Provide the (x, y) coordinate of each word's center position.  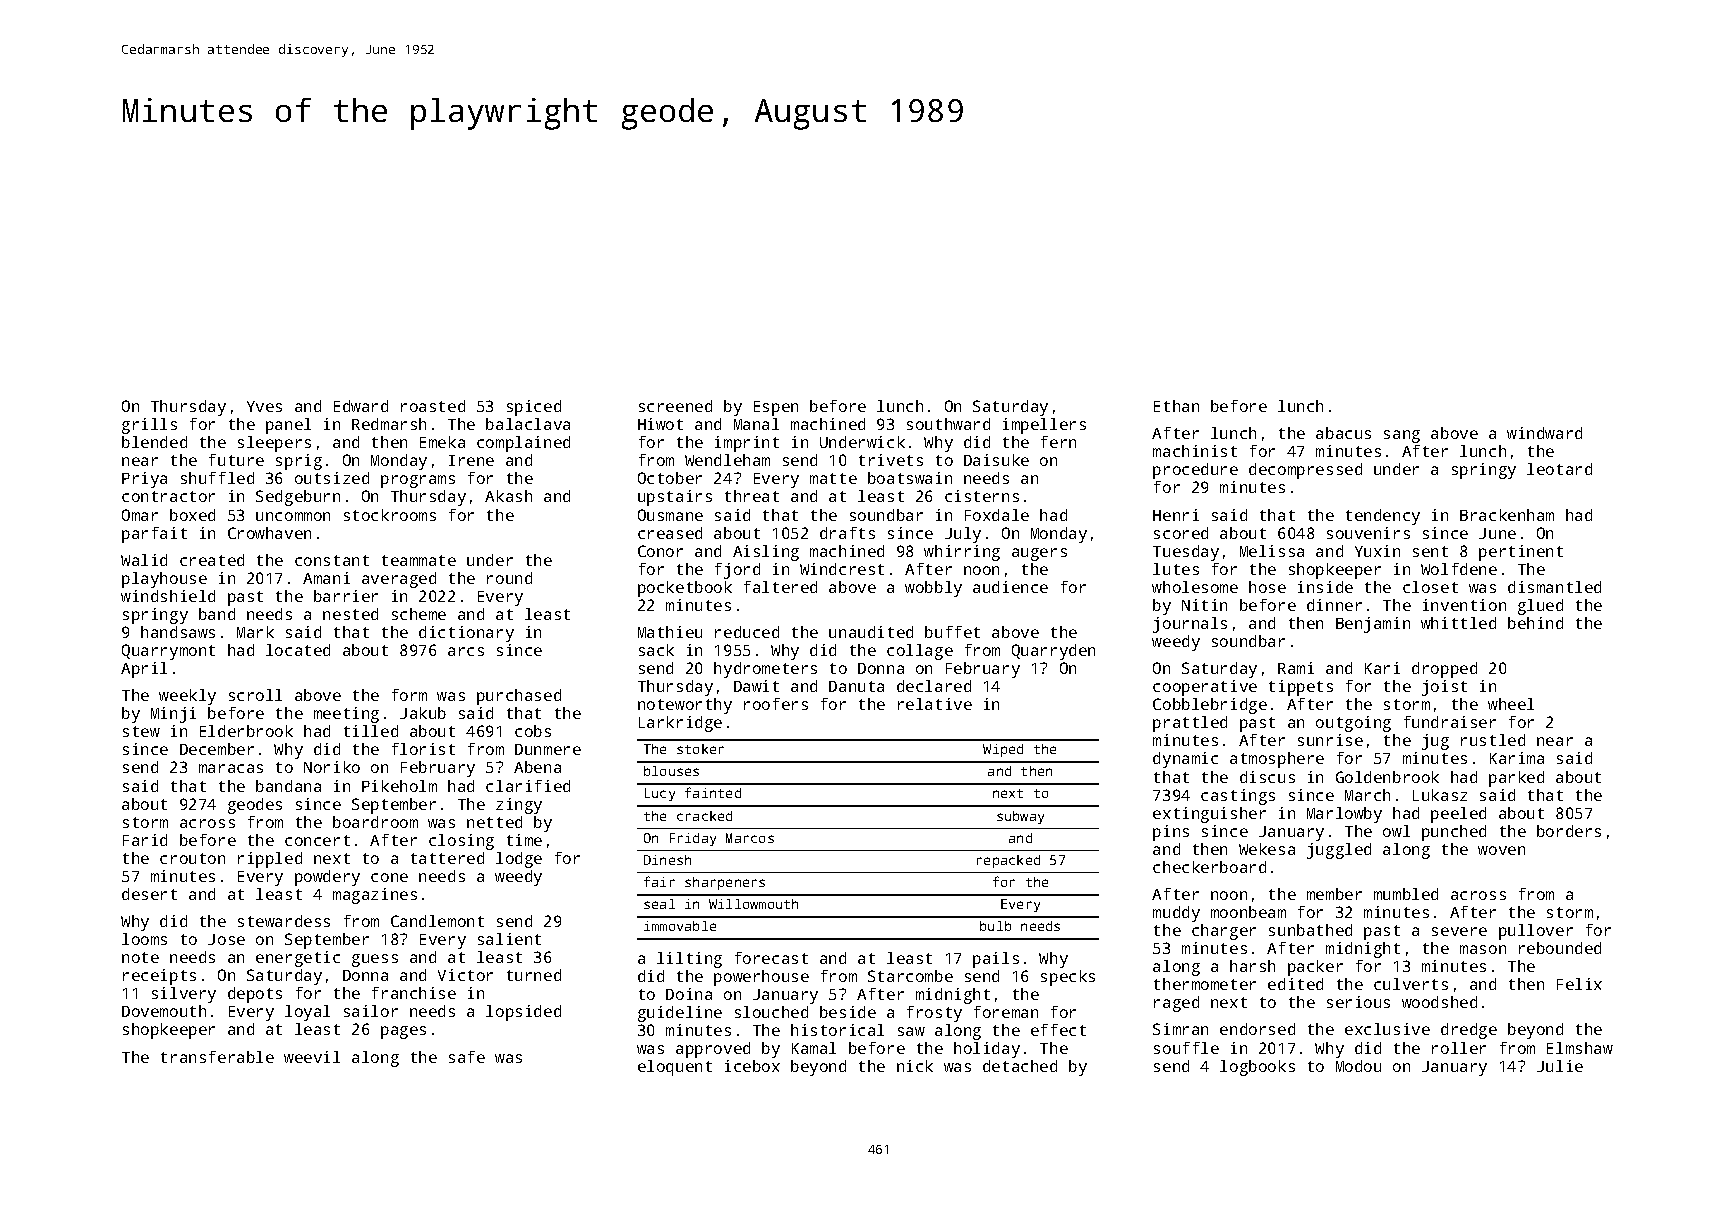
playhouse (164, 580)
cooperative (1205, 688)
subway (1020, 817)
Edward (361, 406)
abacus (1343, 433)
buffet (952, 632)
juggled (1339, 851)
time (524, 840)
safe (467, 1057)
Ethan (1176, 406)
